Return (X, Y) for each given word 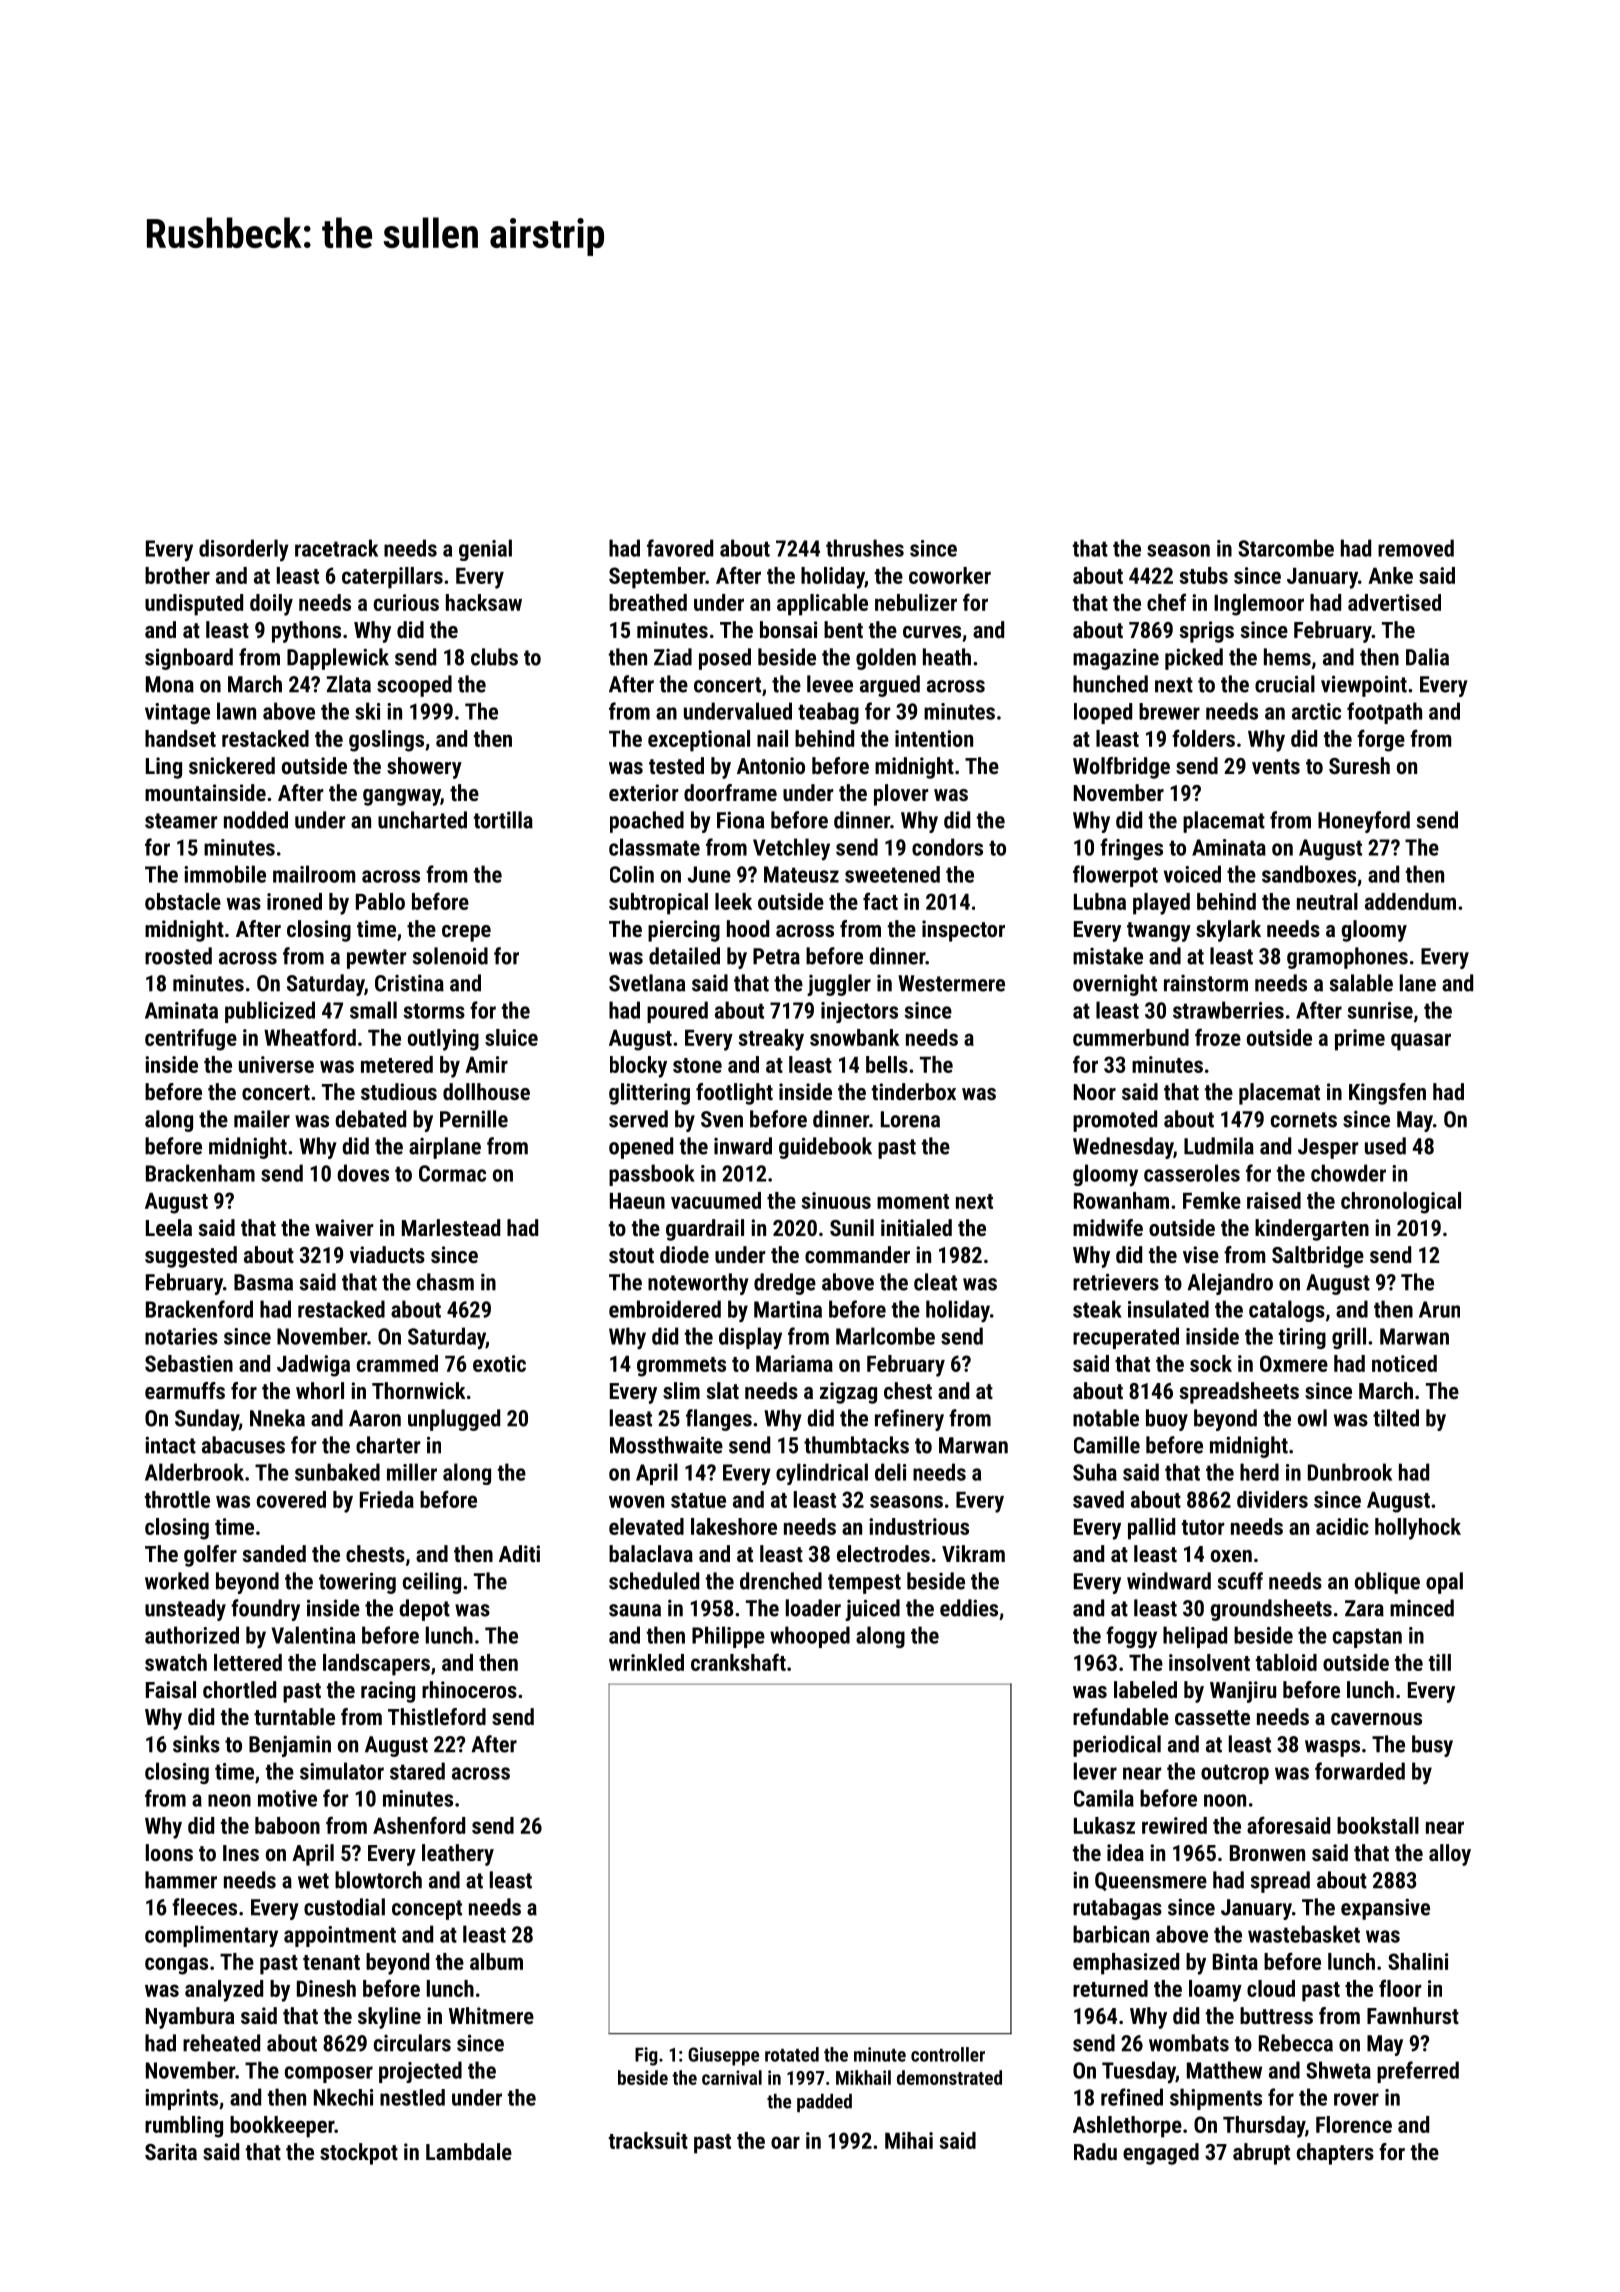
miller (412, 1472)
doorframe (730, 792)
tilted (1396, 1418)
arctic (1316, 711)
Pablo (380, 901)
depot (424, 1610)
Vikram (973, 1553)
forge (1381, 740)
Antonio (771, 765)
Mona (170, 684)
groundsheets (1271, 1610)
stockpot (359, 2154)
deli (890, 1472)
